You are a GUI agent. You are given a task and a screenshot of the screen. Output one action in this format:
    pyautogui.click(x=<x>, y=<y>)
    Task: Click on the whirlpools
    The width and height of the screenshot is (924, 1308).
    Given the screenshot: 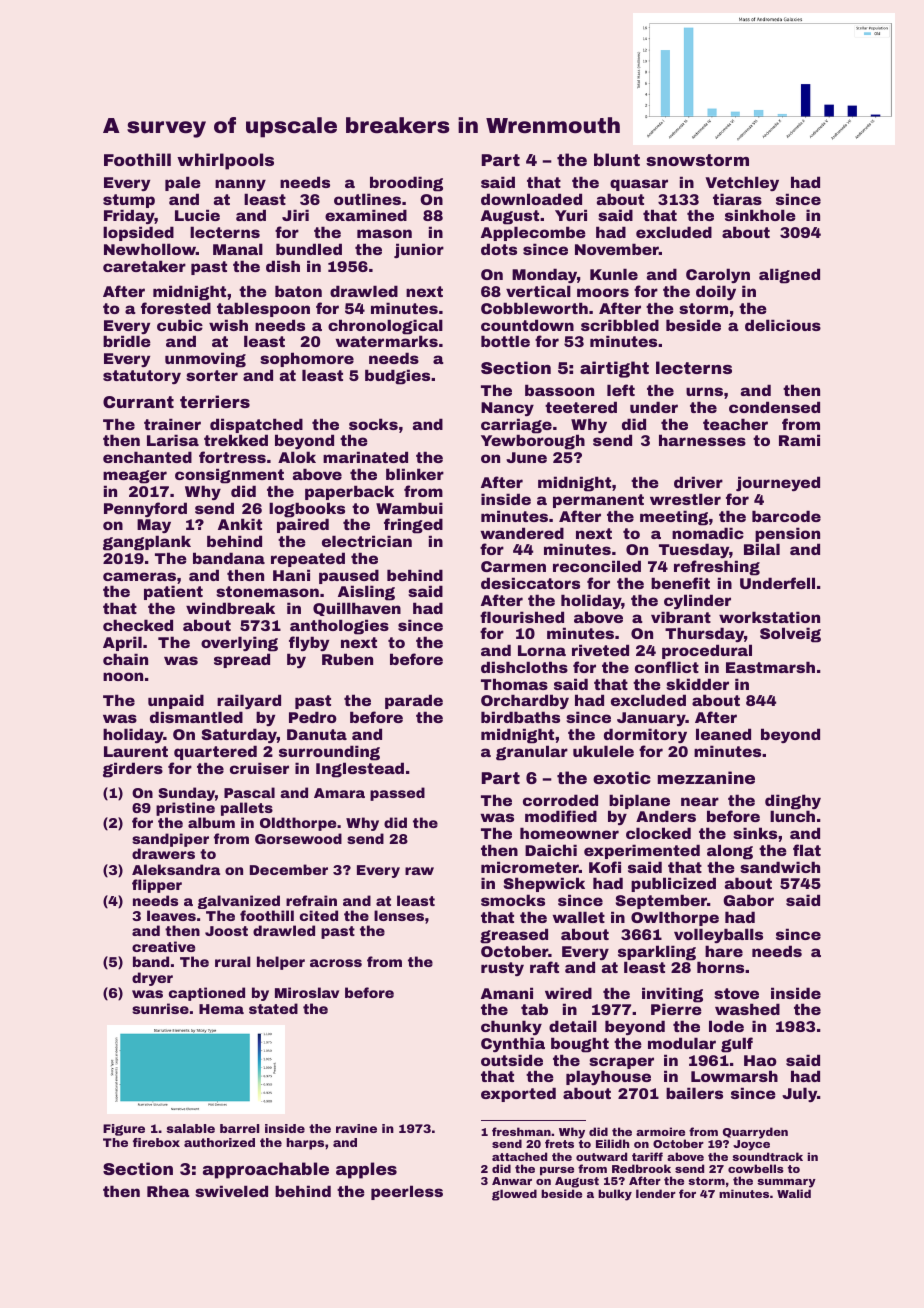 What is the action you would take?
    pyautogui.click(x=225, y=161)
